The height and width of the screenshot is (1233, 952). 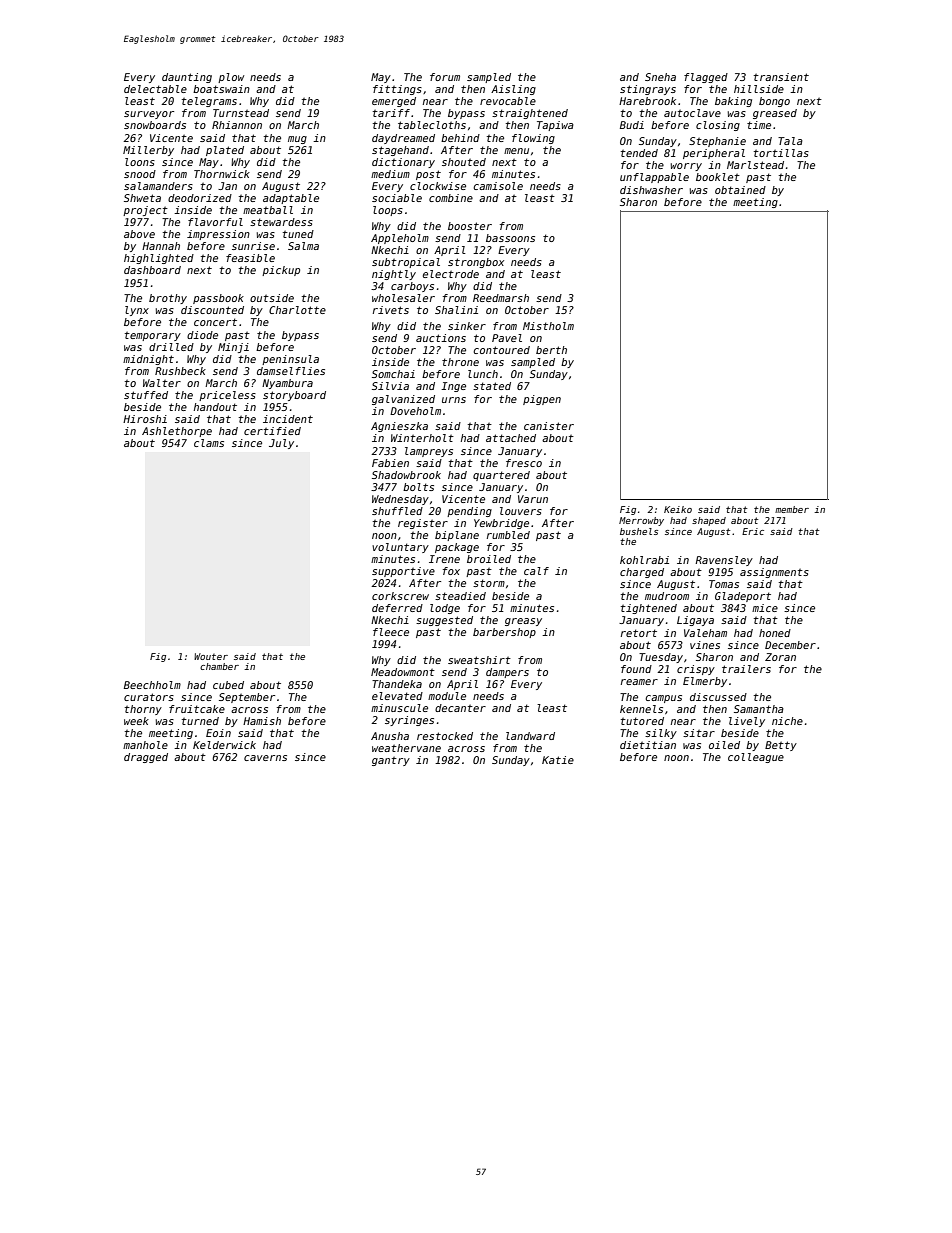 What do you see at coordinates (536, 571) in the screenshot?
I see `calf` at bounding box center [536, 571].
